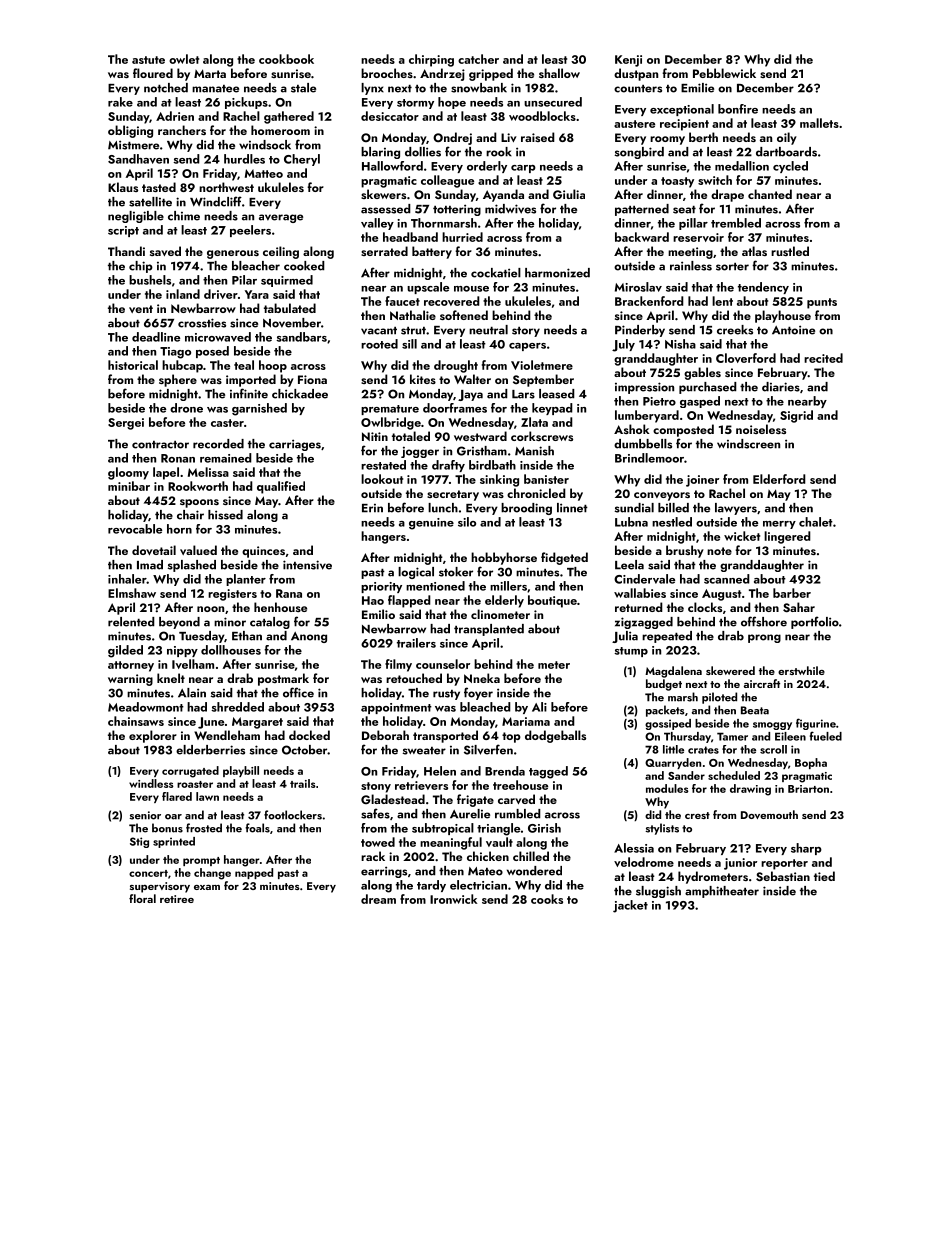  What do you see at coordinates (772, 726) in the screenshot?
I see `smoggy` at bounding box center [772, 726].
